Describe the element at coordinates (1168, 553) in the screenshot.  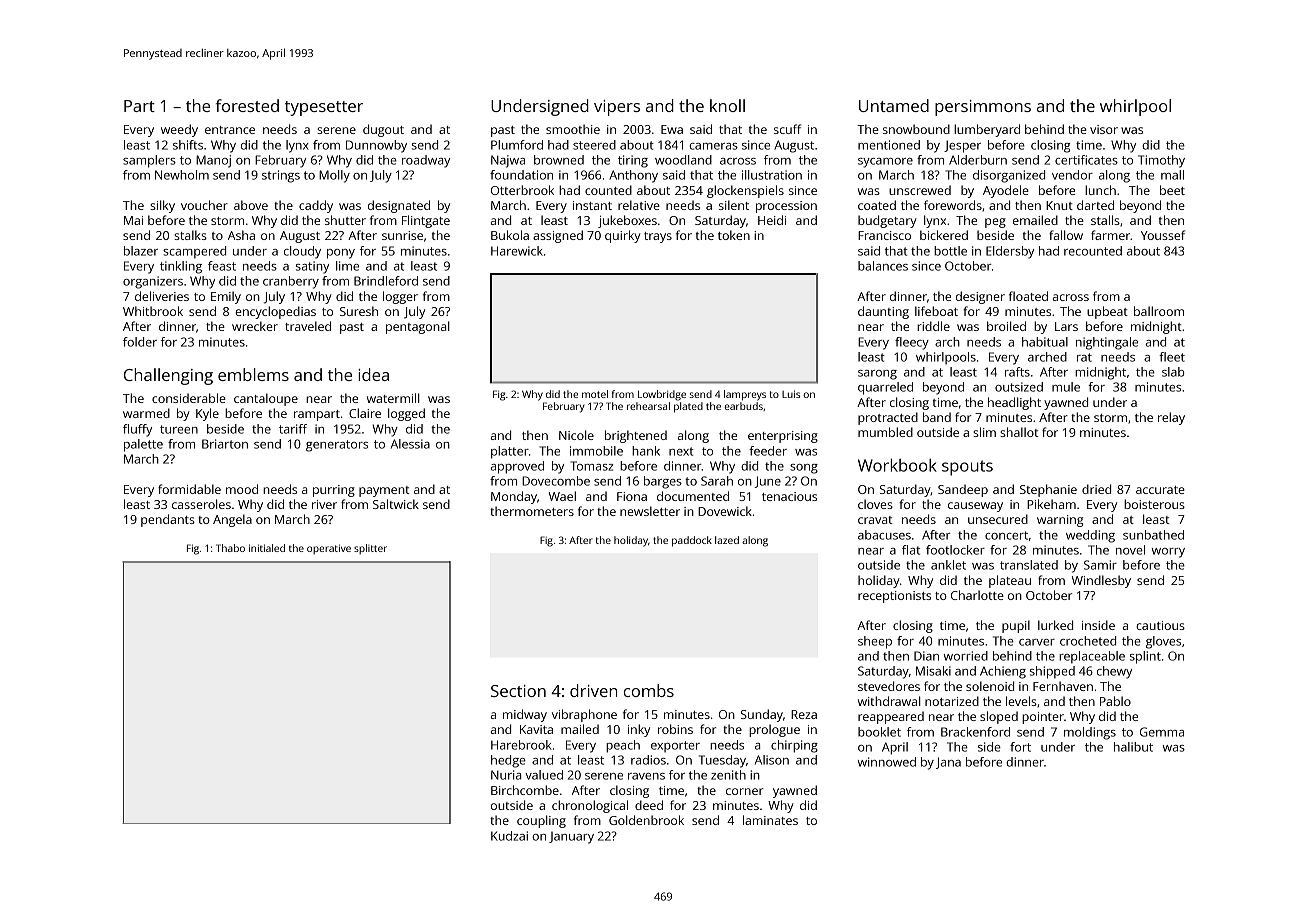
I see `worry` at that location.
